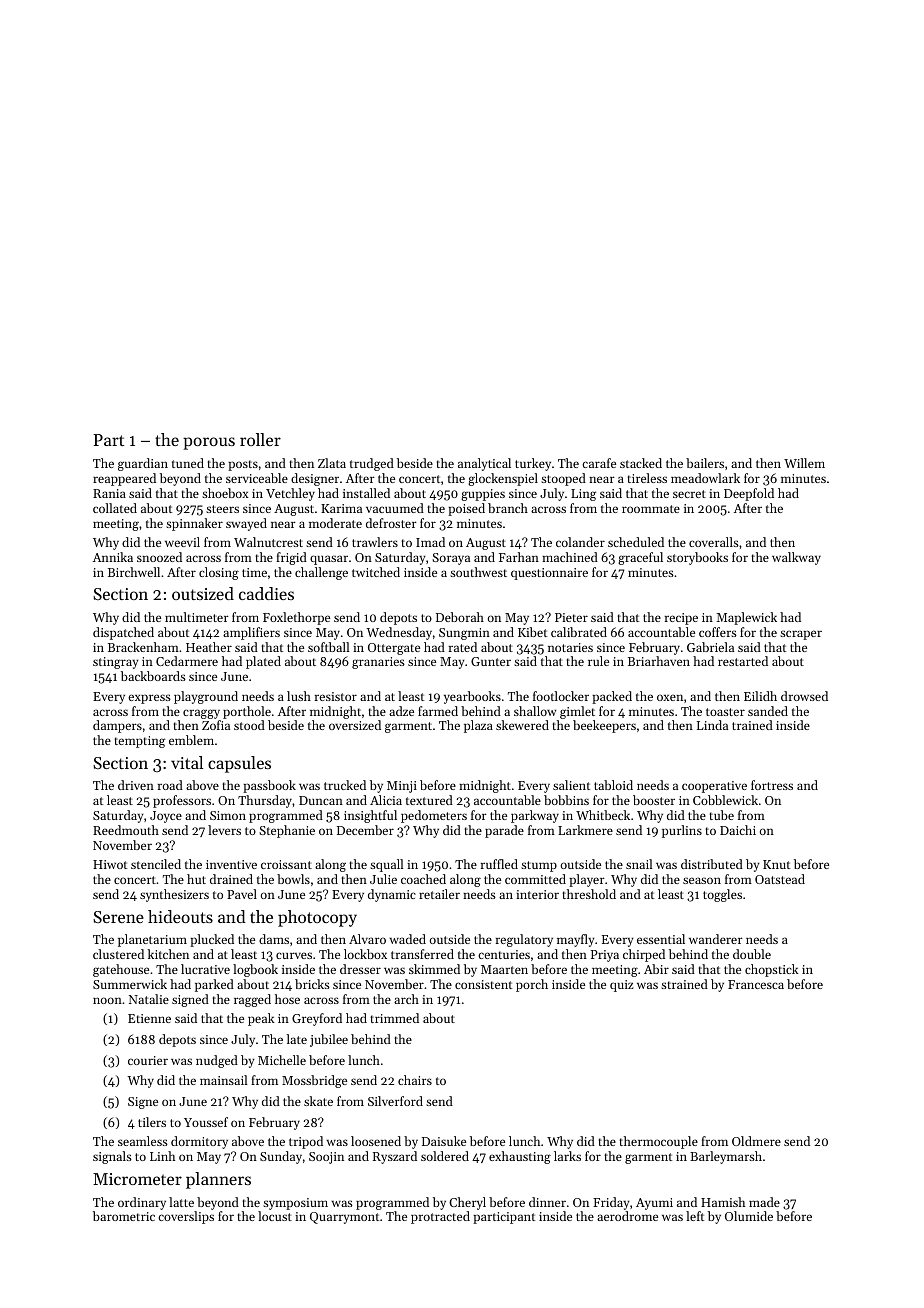 Image resolution: width=924 pixels, height=1308 pixels. What do you see at coordinates (484, 464) in the document?
I see `analytical` at bounding box center [484, 464].
